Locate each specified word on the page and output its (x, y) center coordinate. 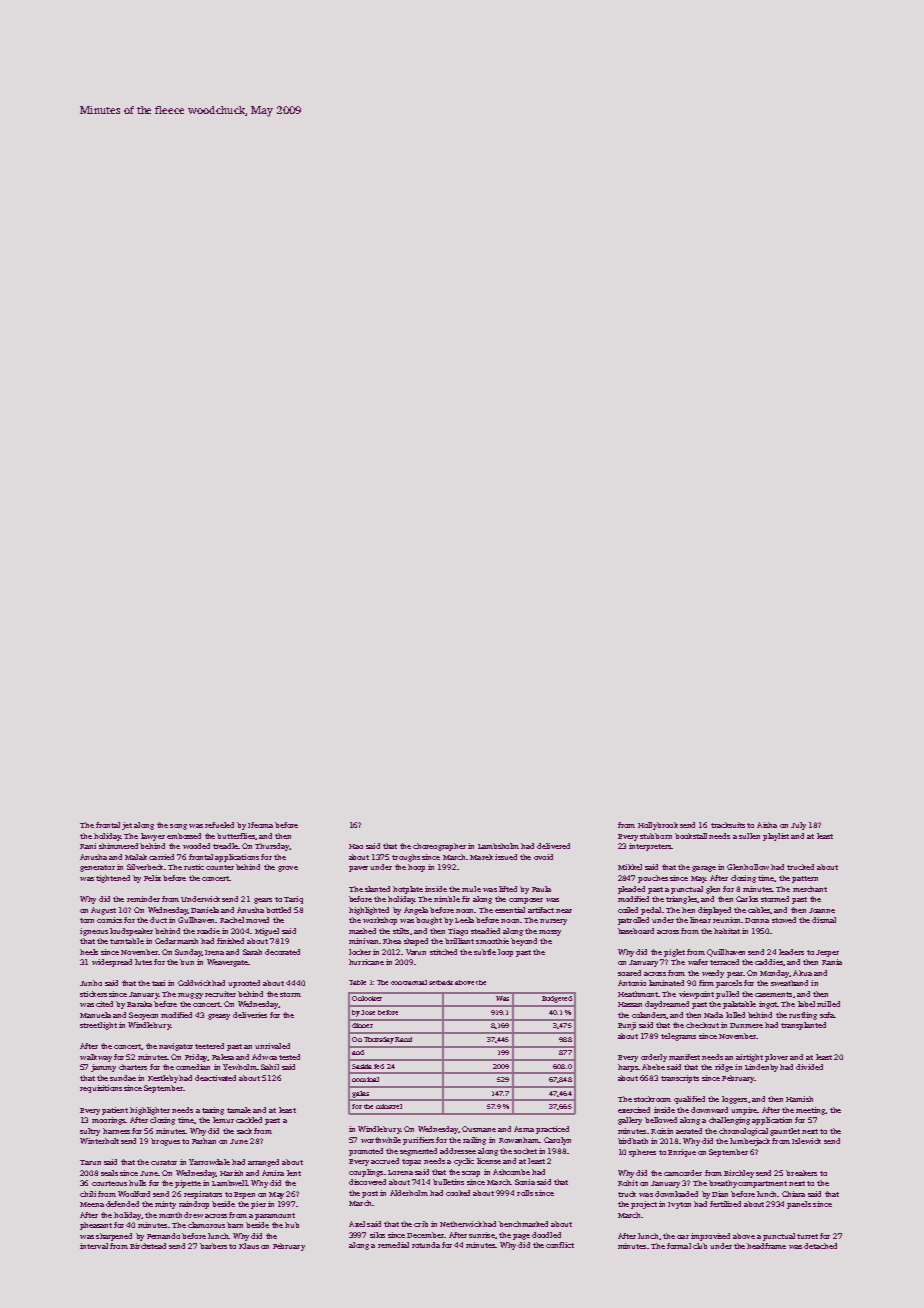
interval (94, 1246)
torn (87, 920)
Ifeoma (260, 825)
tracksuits (728, 825)
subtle (485, 952)
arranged (263, 1163)
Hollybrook (658, 826)
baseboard (636, 931)
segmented (418, 1152)
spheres (642, 1153)
